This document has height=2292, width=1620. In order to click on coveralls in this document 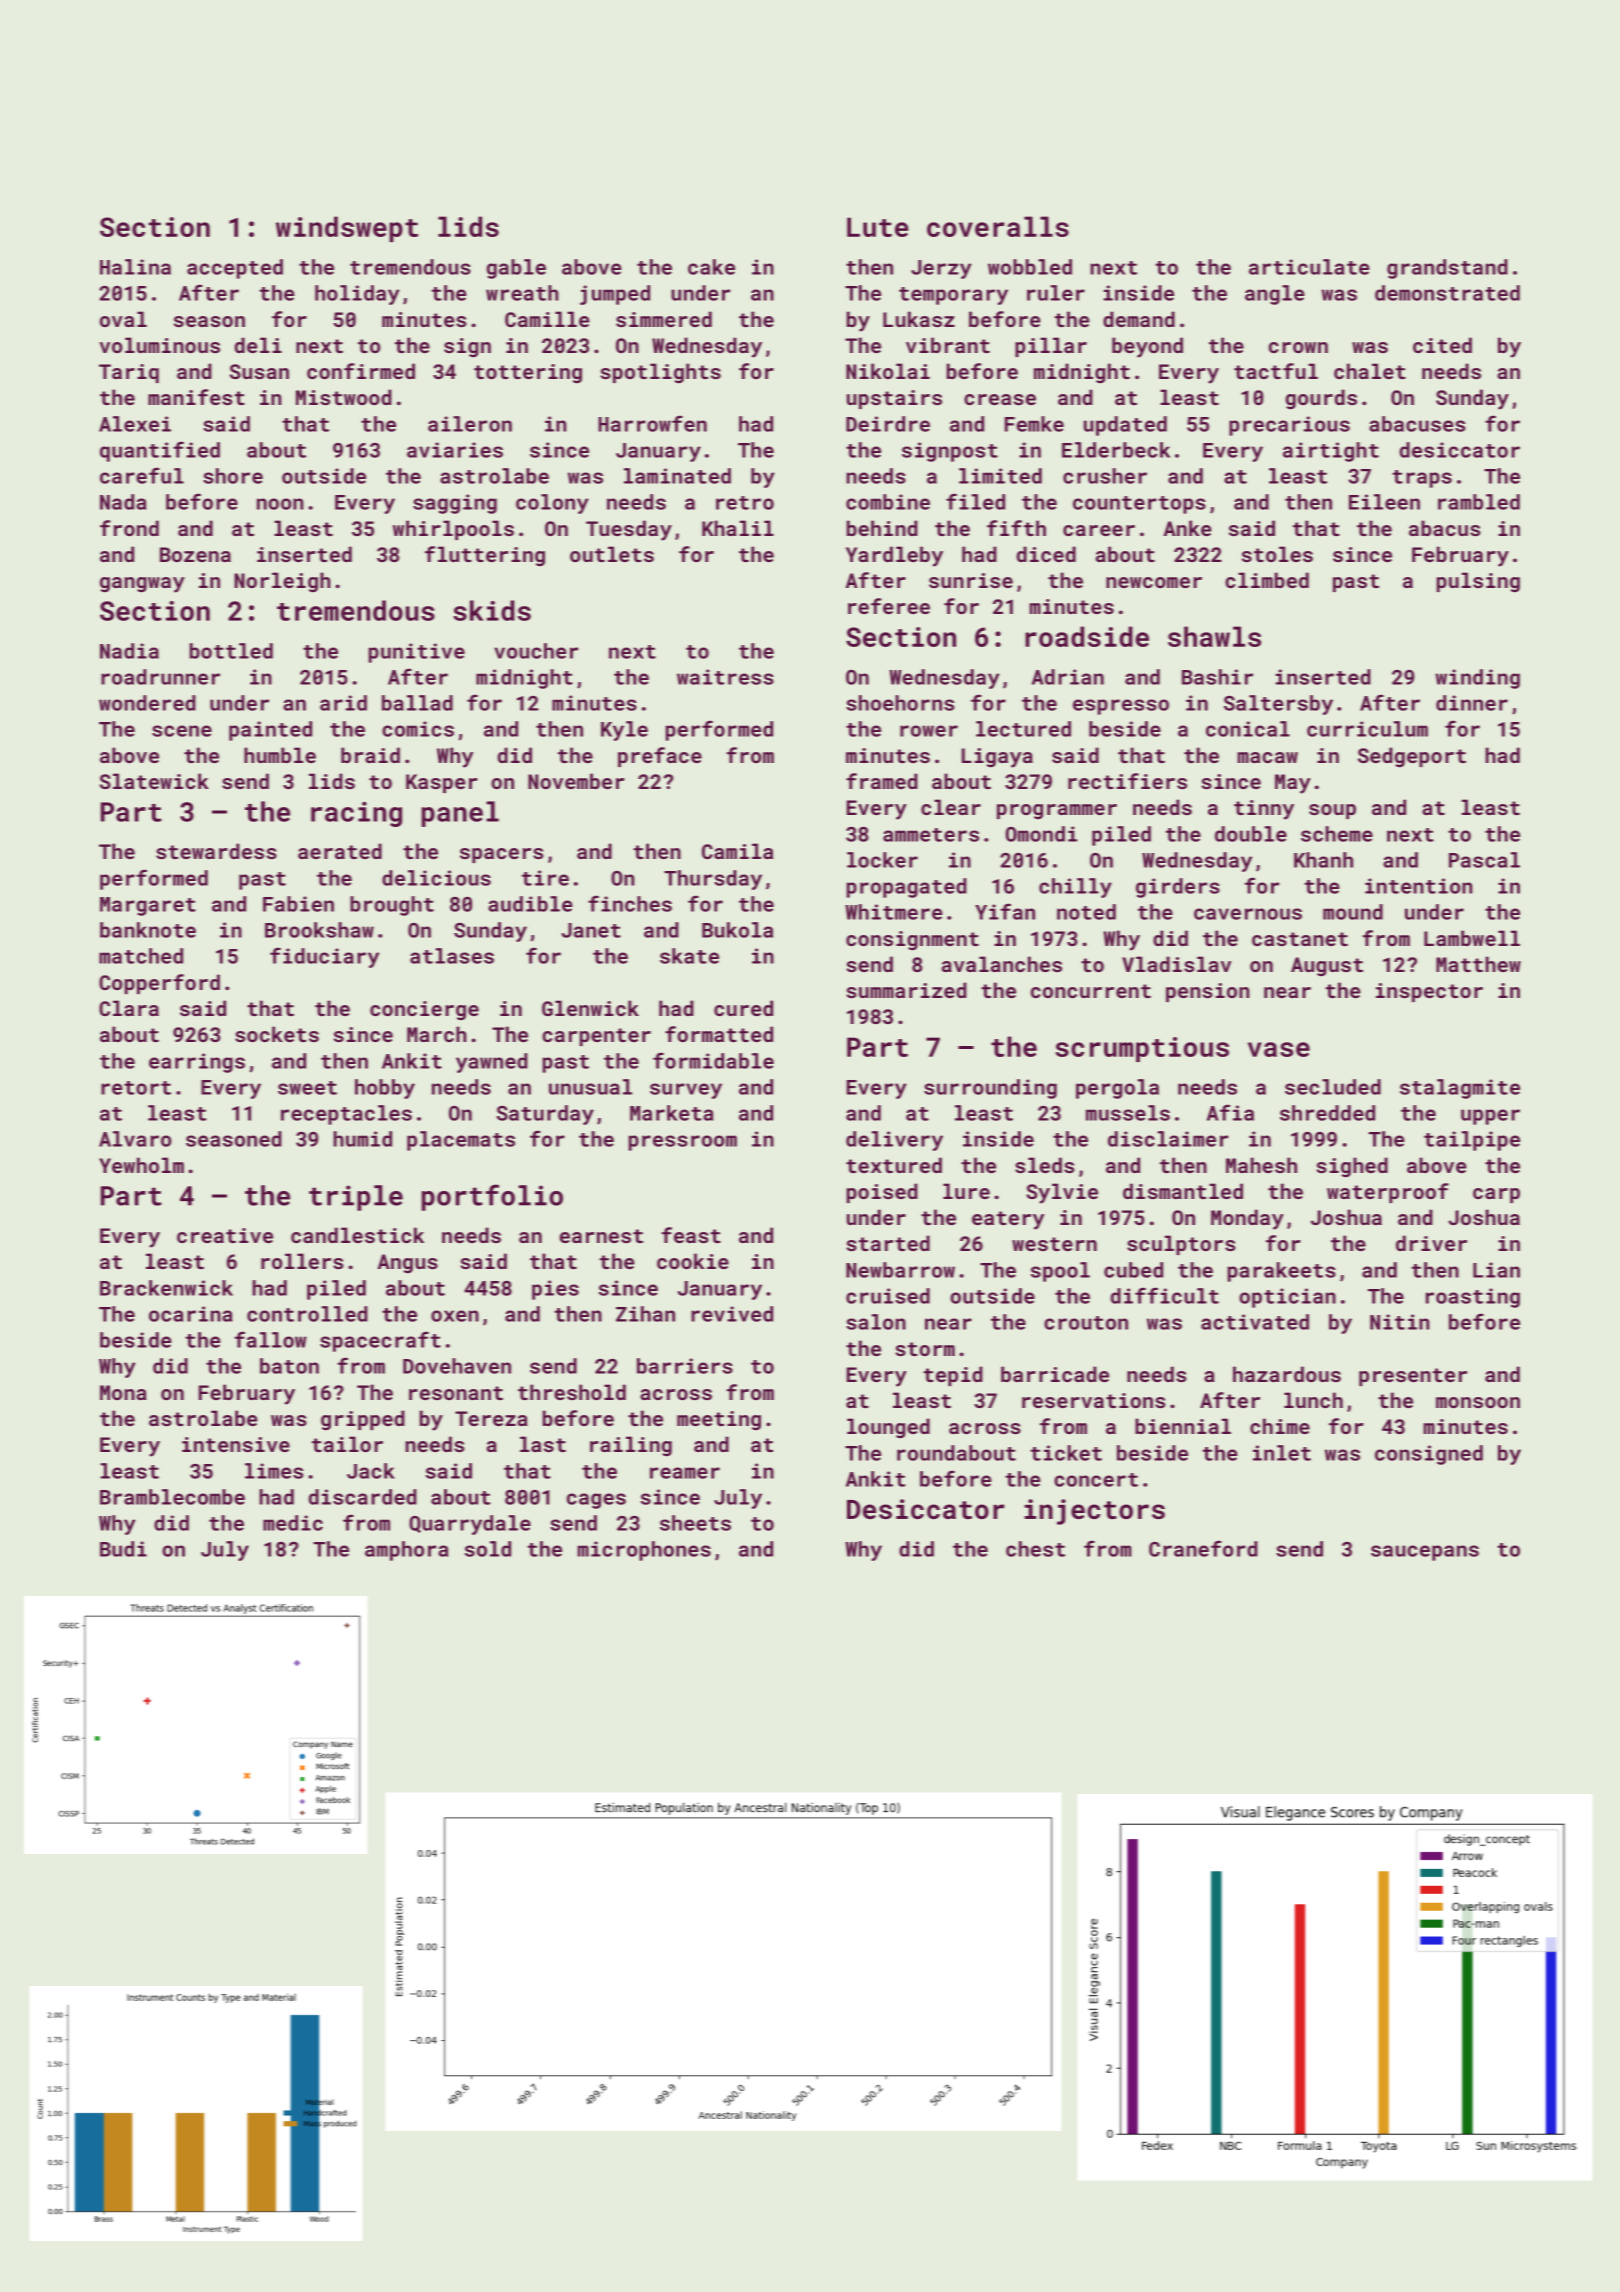, I will do `click(998, 226)`.
